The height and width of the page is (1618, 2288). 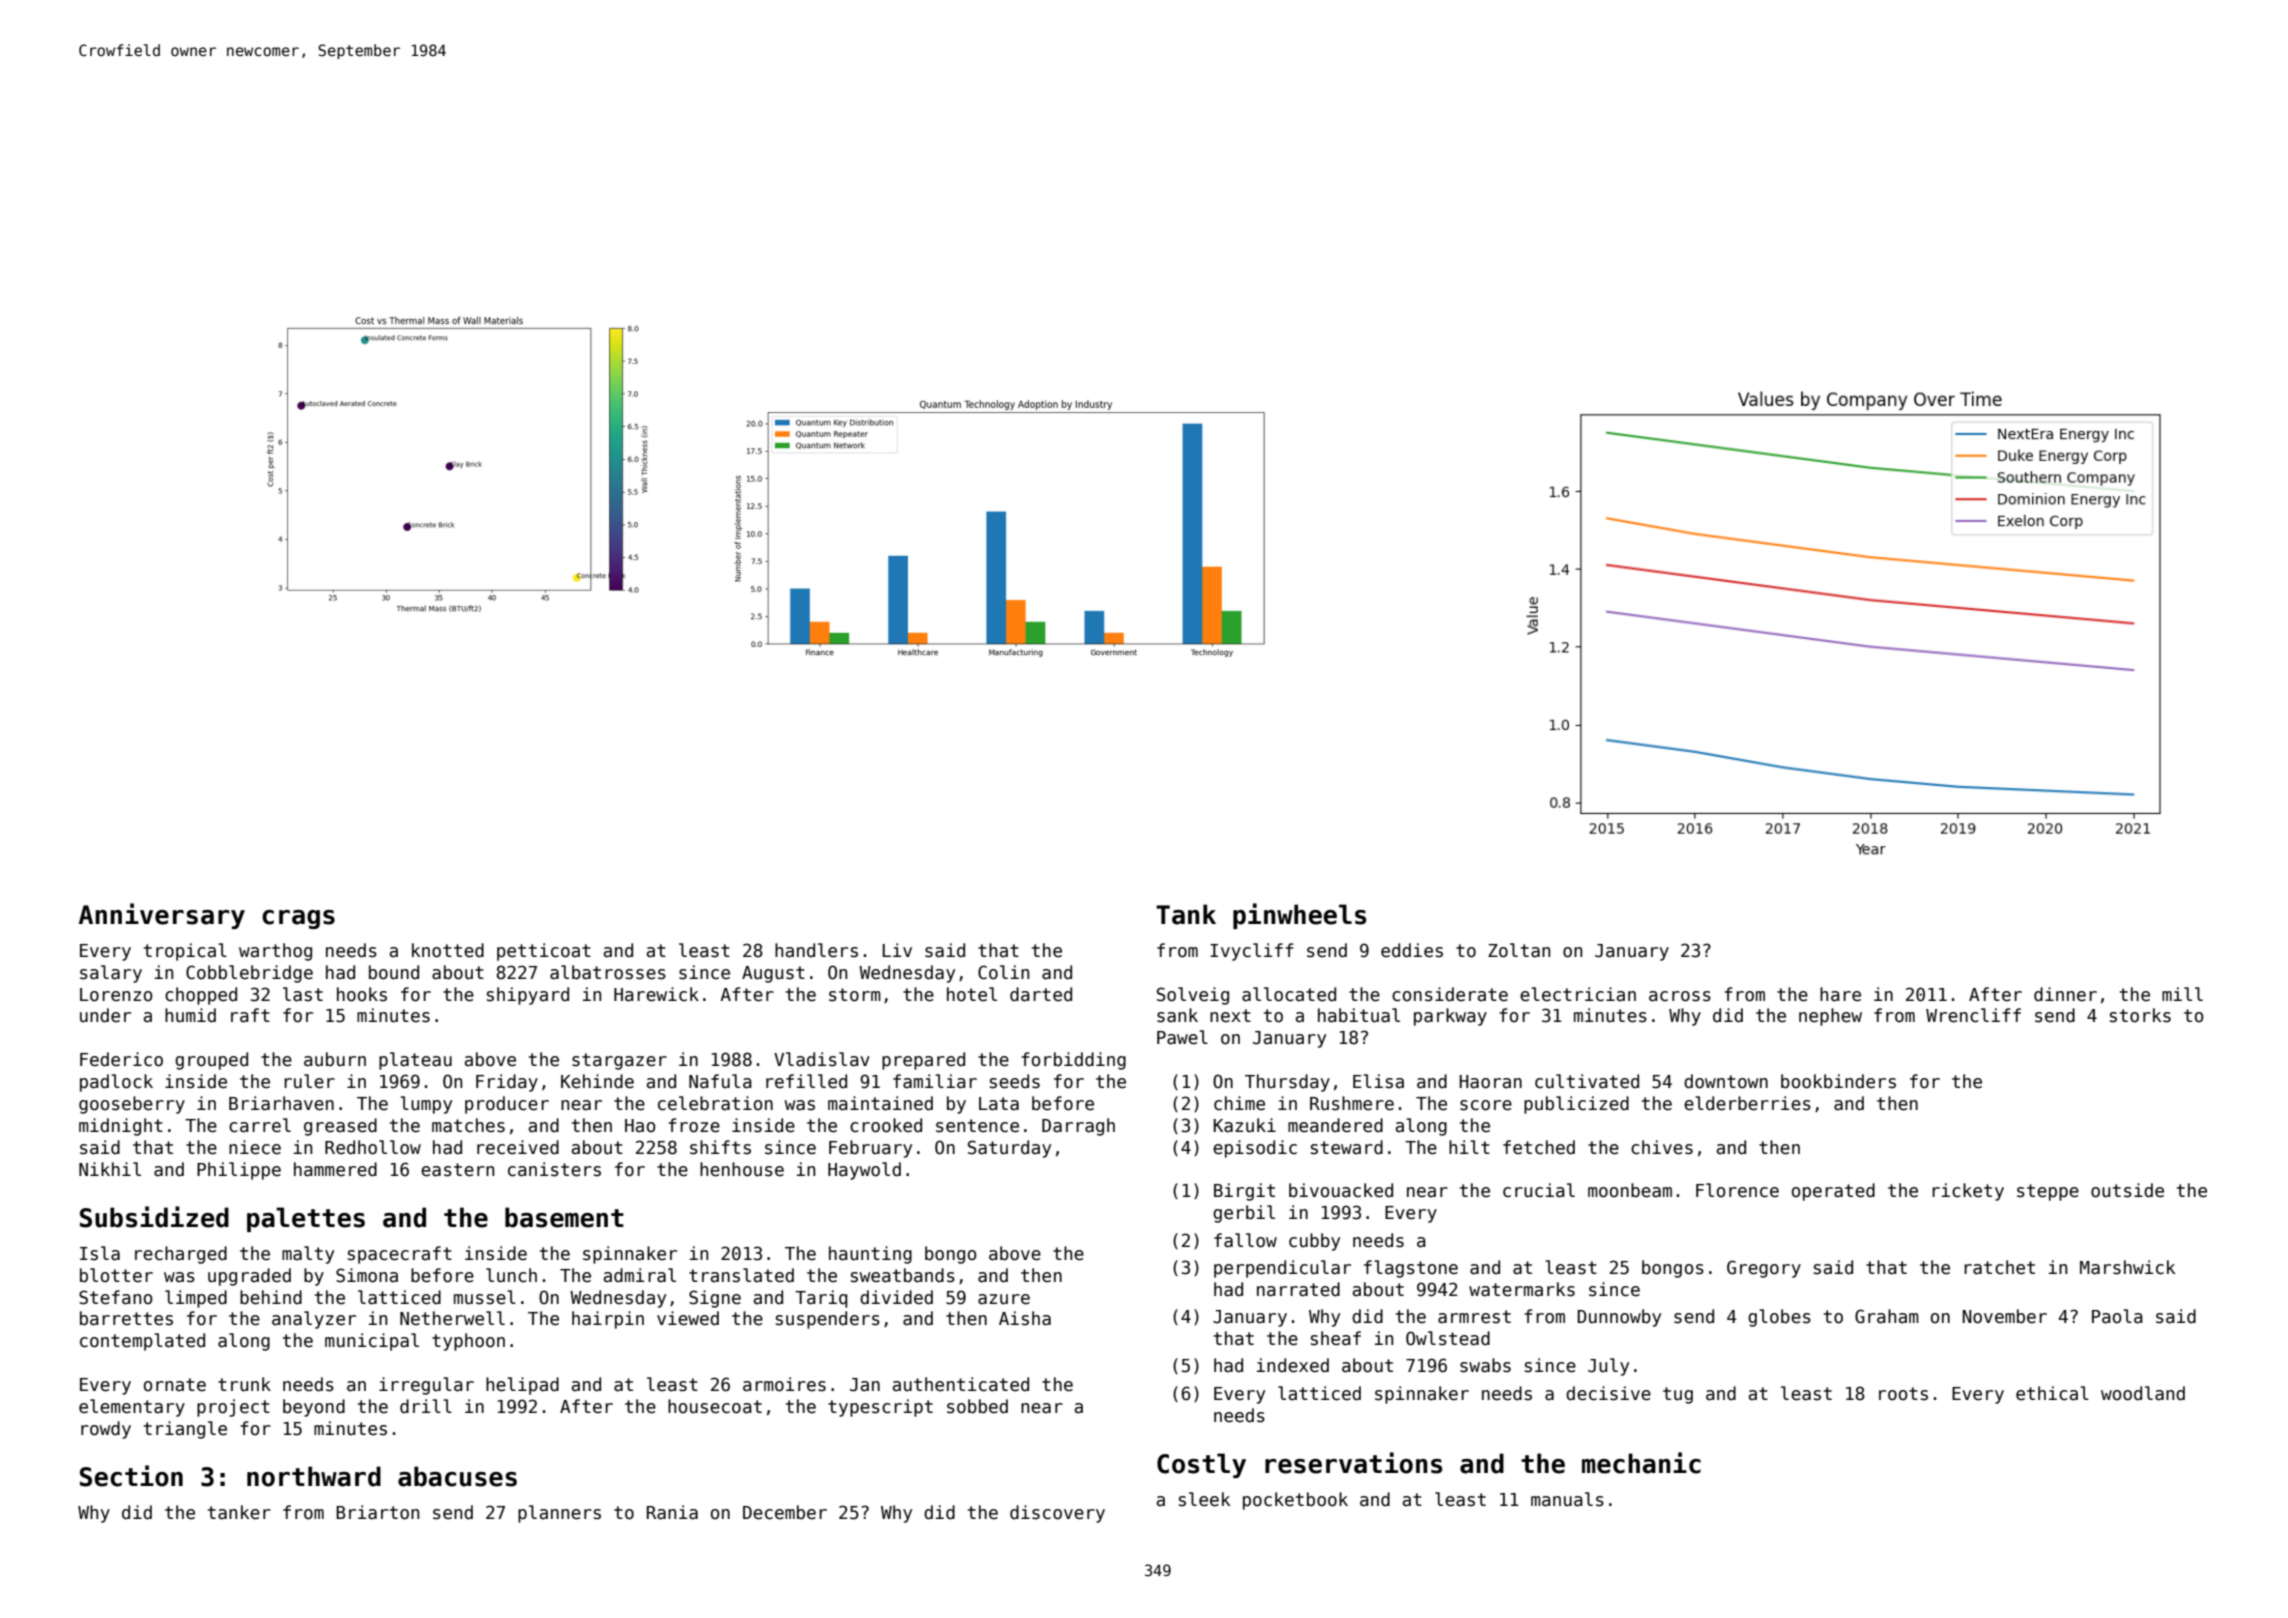 What do you see at coordinates (1244, 1214) in the page?
I see `gerbil` at bounding box center [1244, 1214].
